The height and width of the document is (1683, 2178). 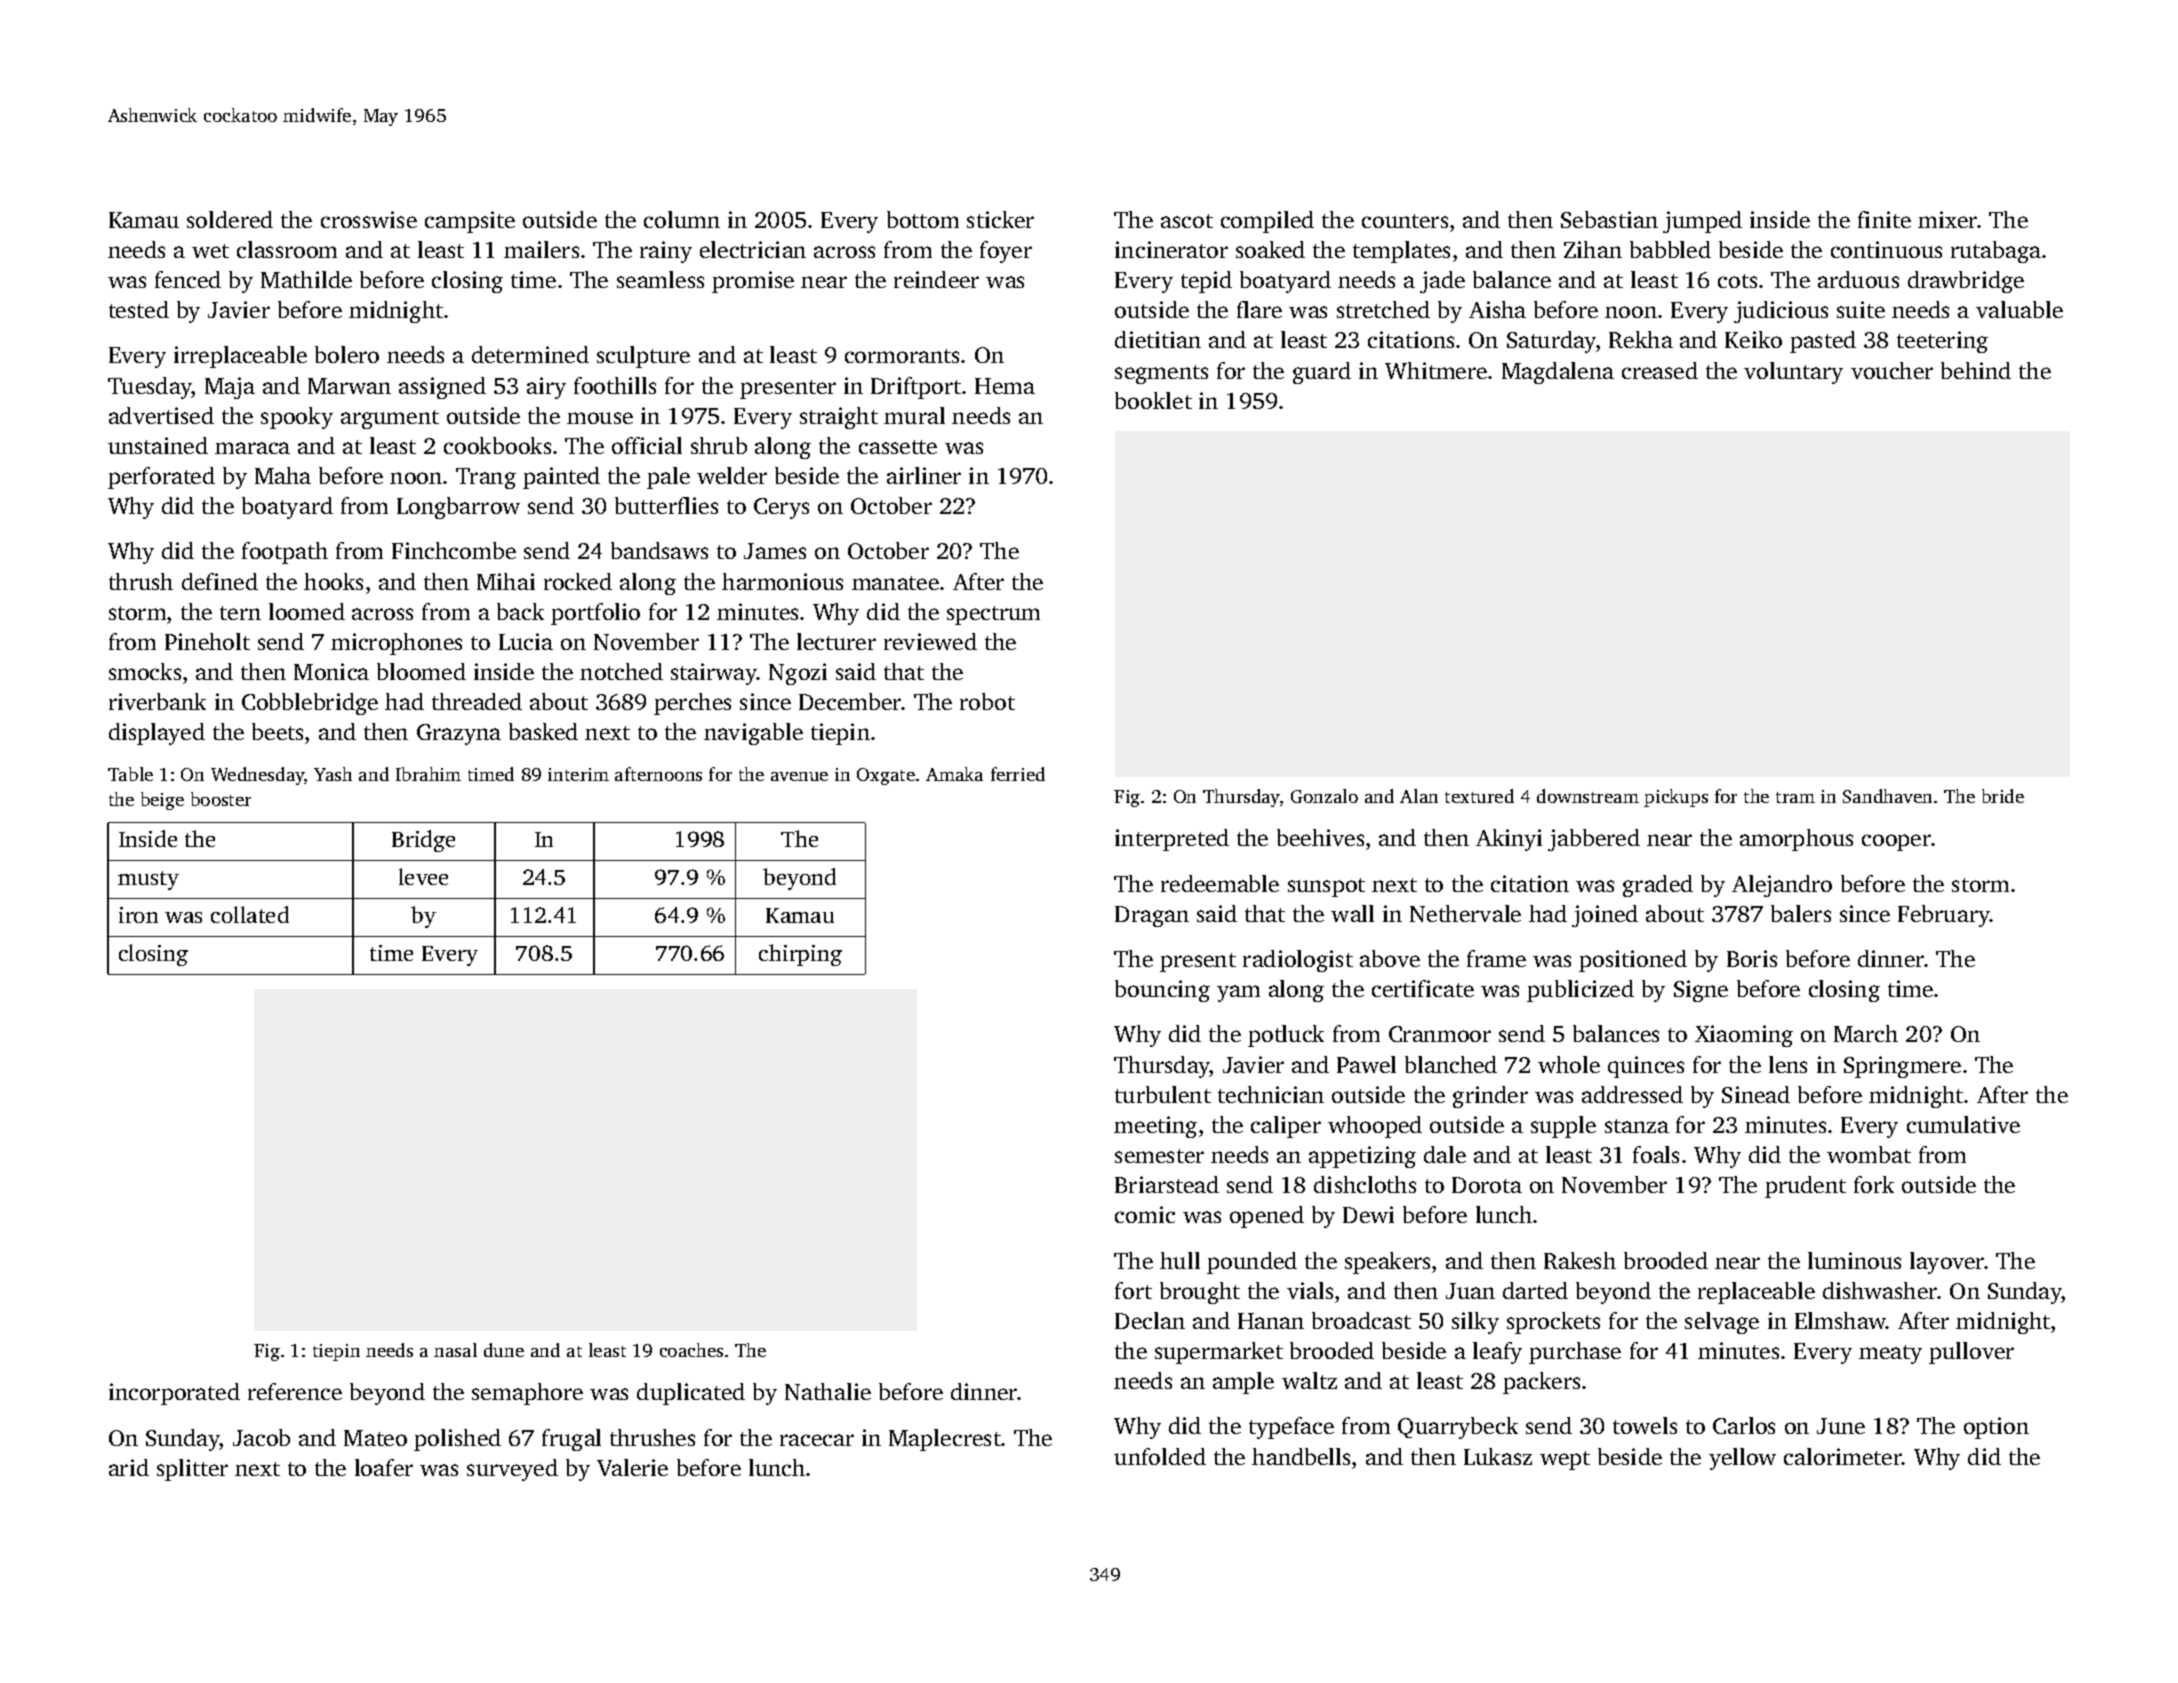 What do you see at coordinates (1702, 222) in the document?
I see `jumped` at bounding box center [1702, 222].
